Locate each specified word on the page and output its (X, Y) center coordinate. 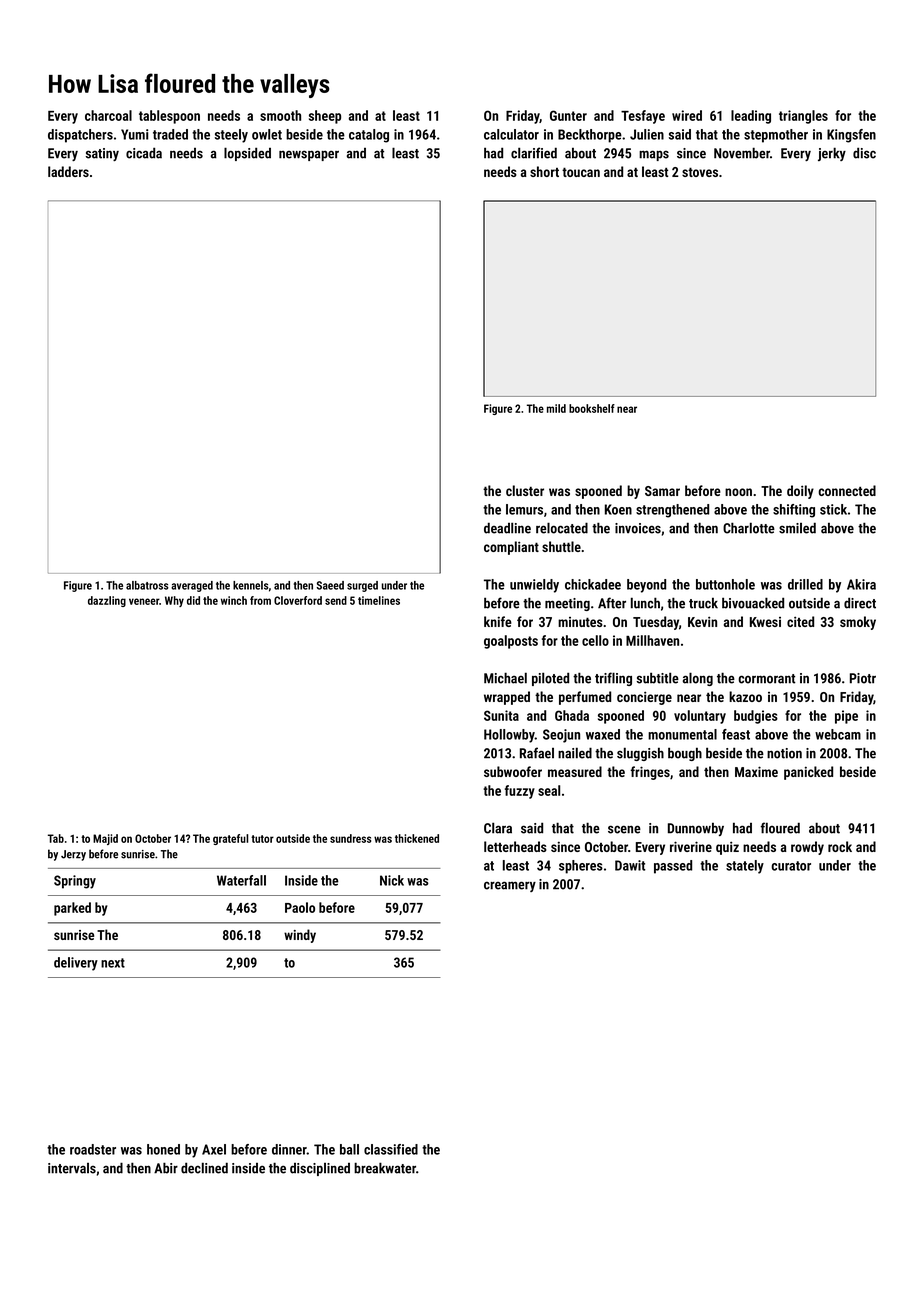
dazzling (107, 601)
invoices (638, 528)
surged (362, 586)
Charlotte (749, 528)
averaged (192, 586)
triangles (803, 117)
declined (204, 1168)
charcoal (108, 115)
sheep (325, 117)
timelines (379, 600)
